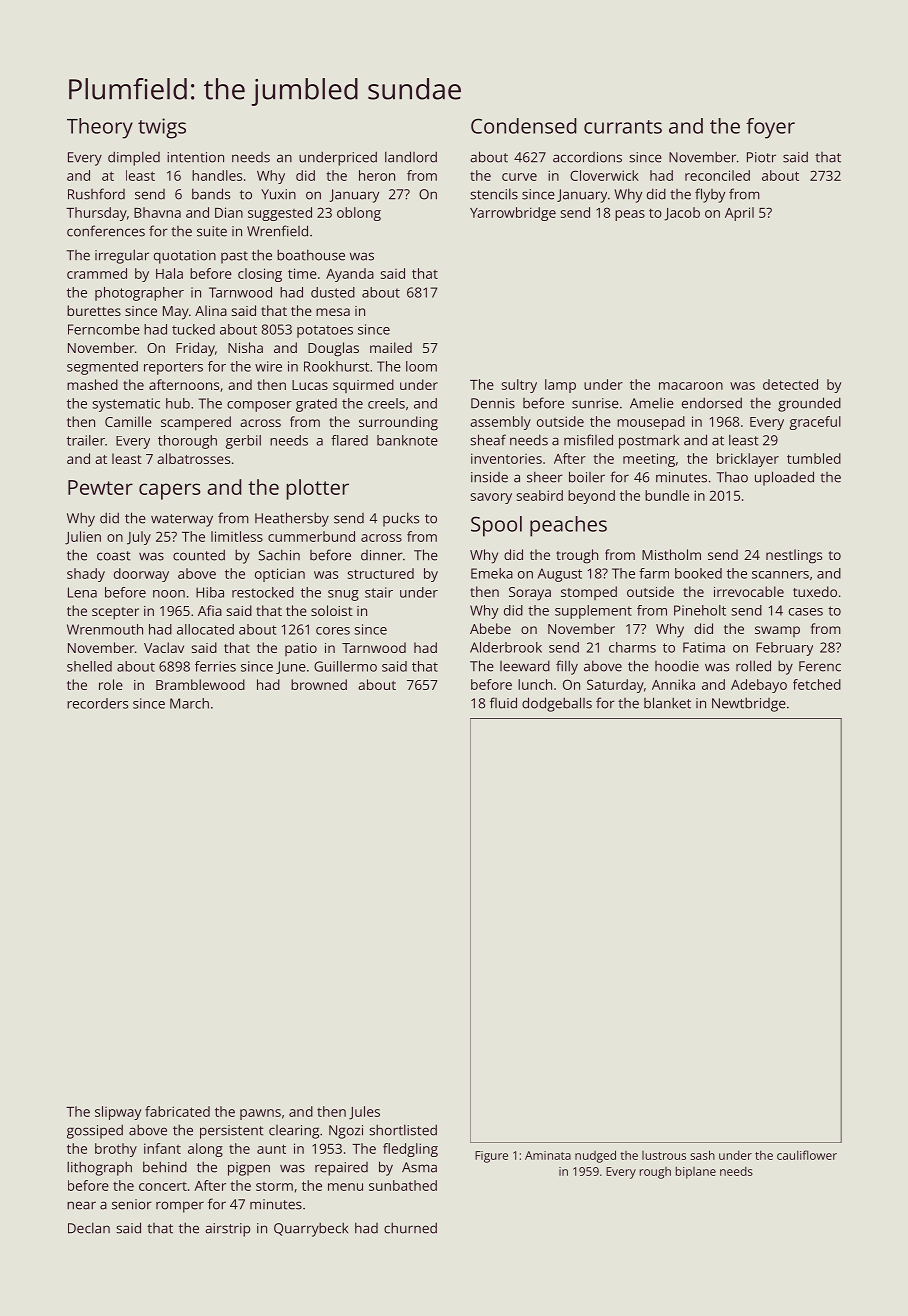  Describe the element at coordinates (162, 128) in the screenshot. I see `twigs` at that location.
